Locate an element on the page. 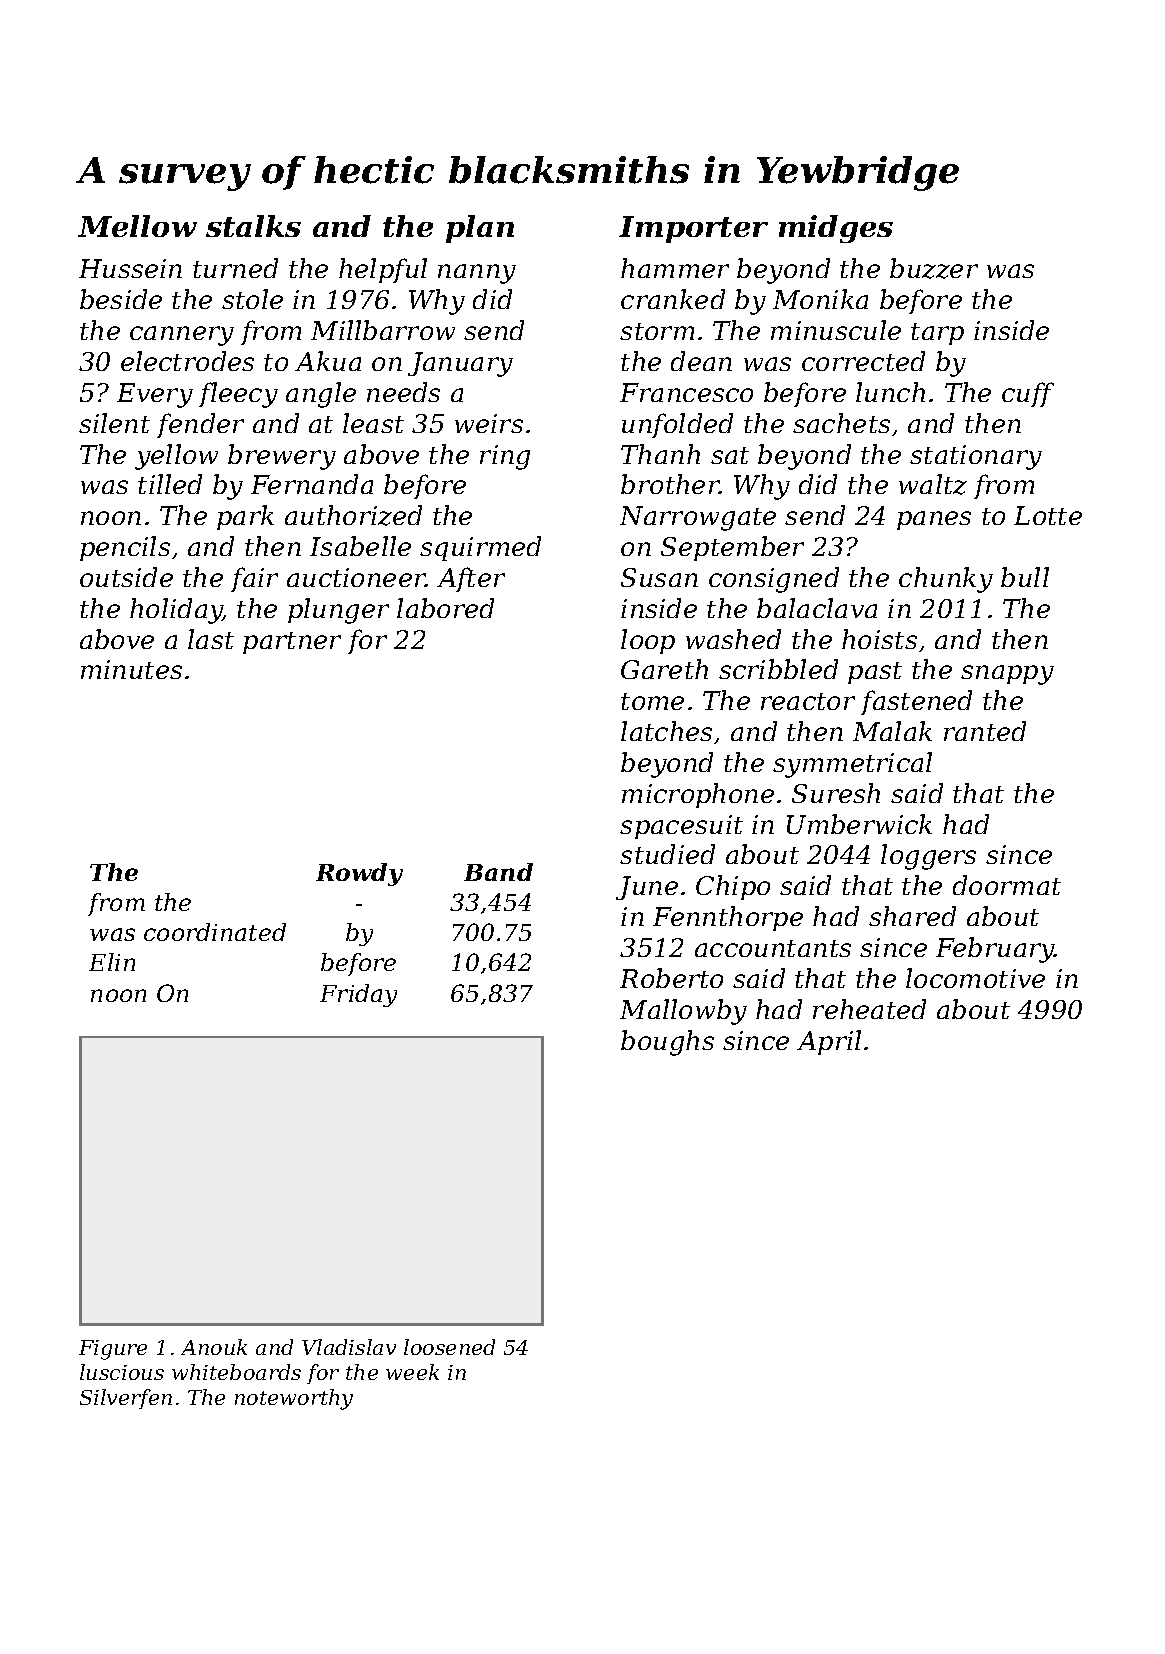  loosened is located at coordinates (449, 1347).
